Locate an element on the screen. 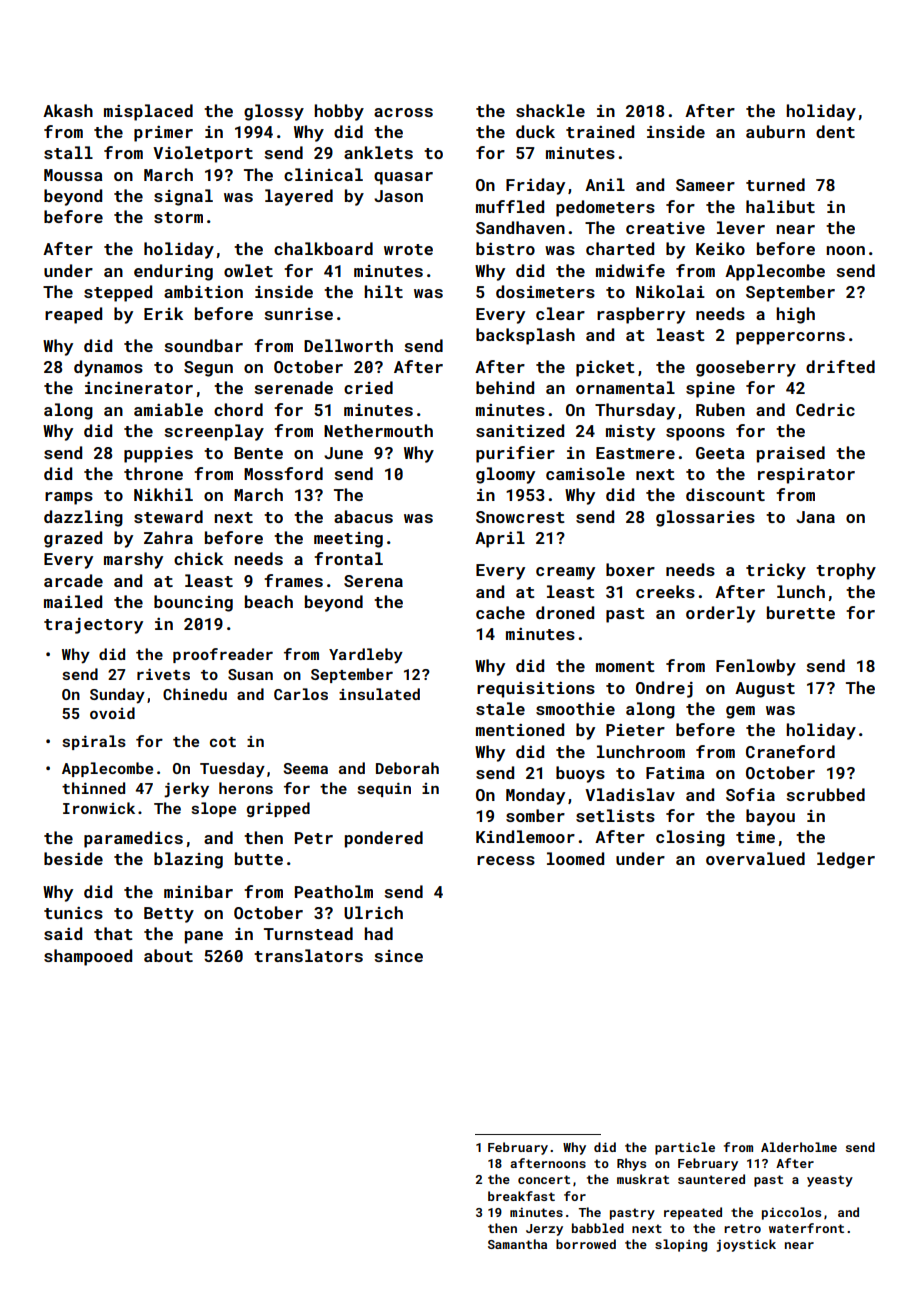 The width and height of the screenshot is (924, 1308). Jana is located at coordinates (815, 517).
